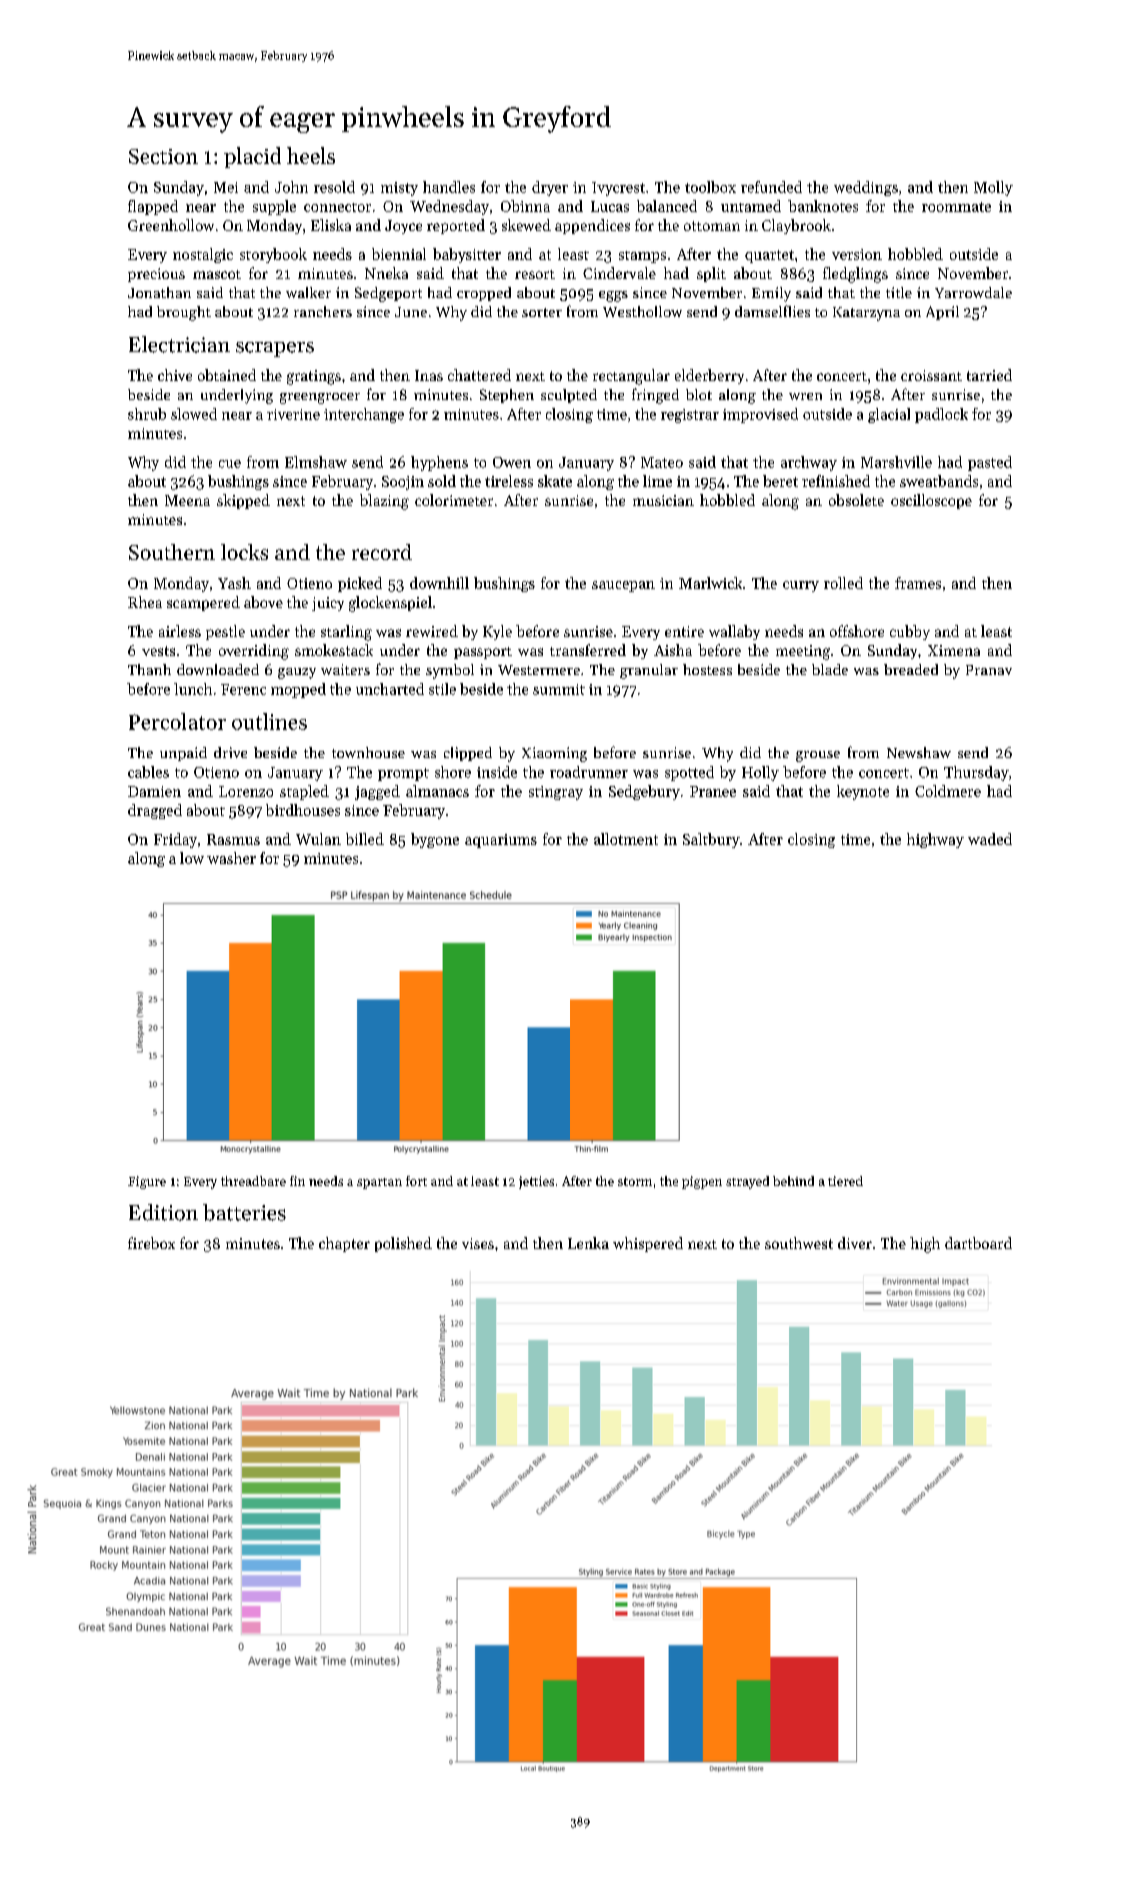  Describe the element at coordinates (856, 500) in the document. I see `obsolete` at that location.
